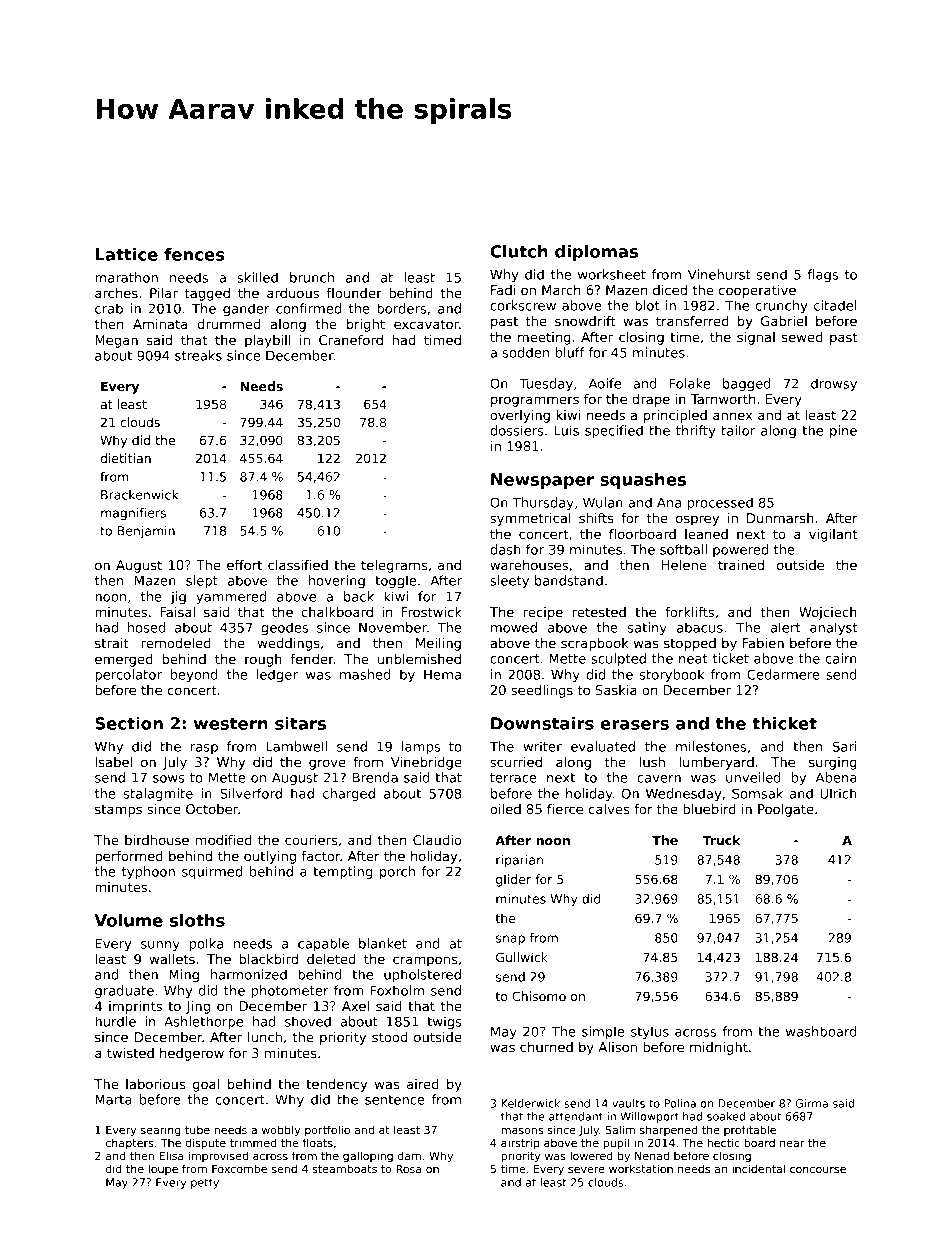 The image size is (952, 1233). Describe the element at coordinates (716, 763) in the page. I see `lumberyard` at that location.
